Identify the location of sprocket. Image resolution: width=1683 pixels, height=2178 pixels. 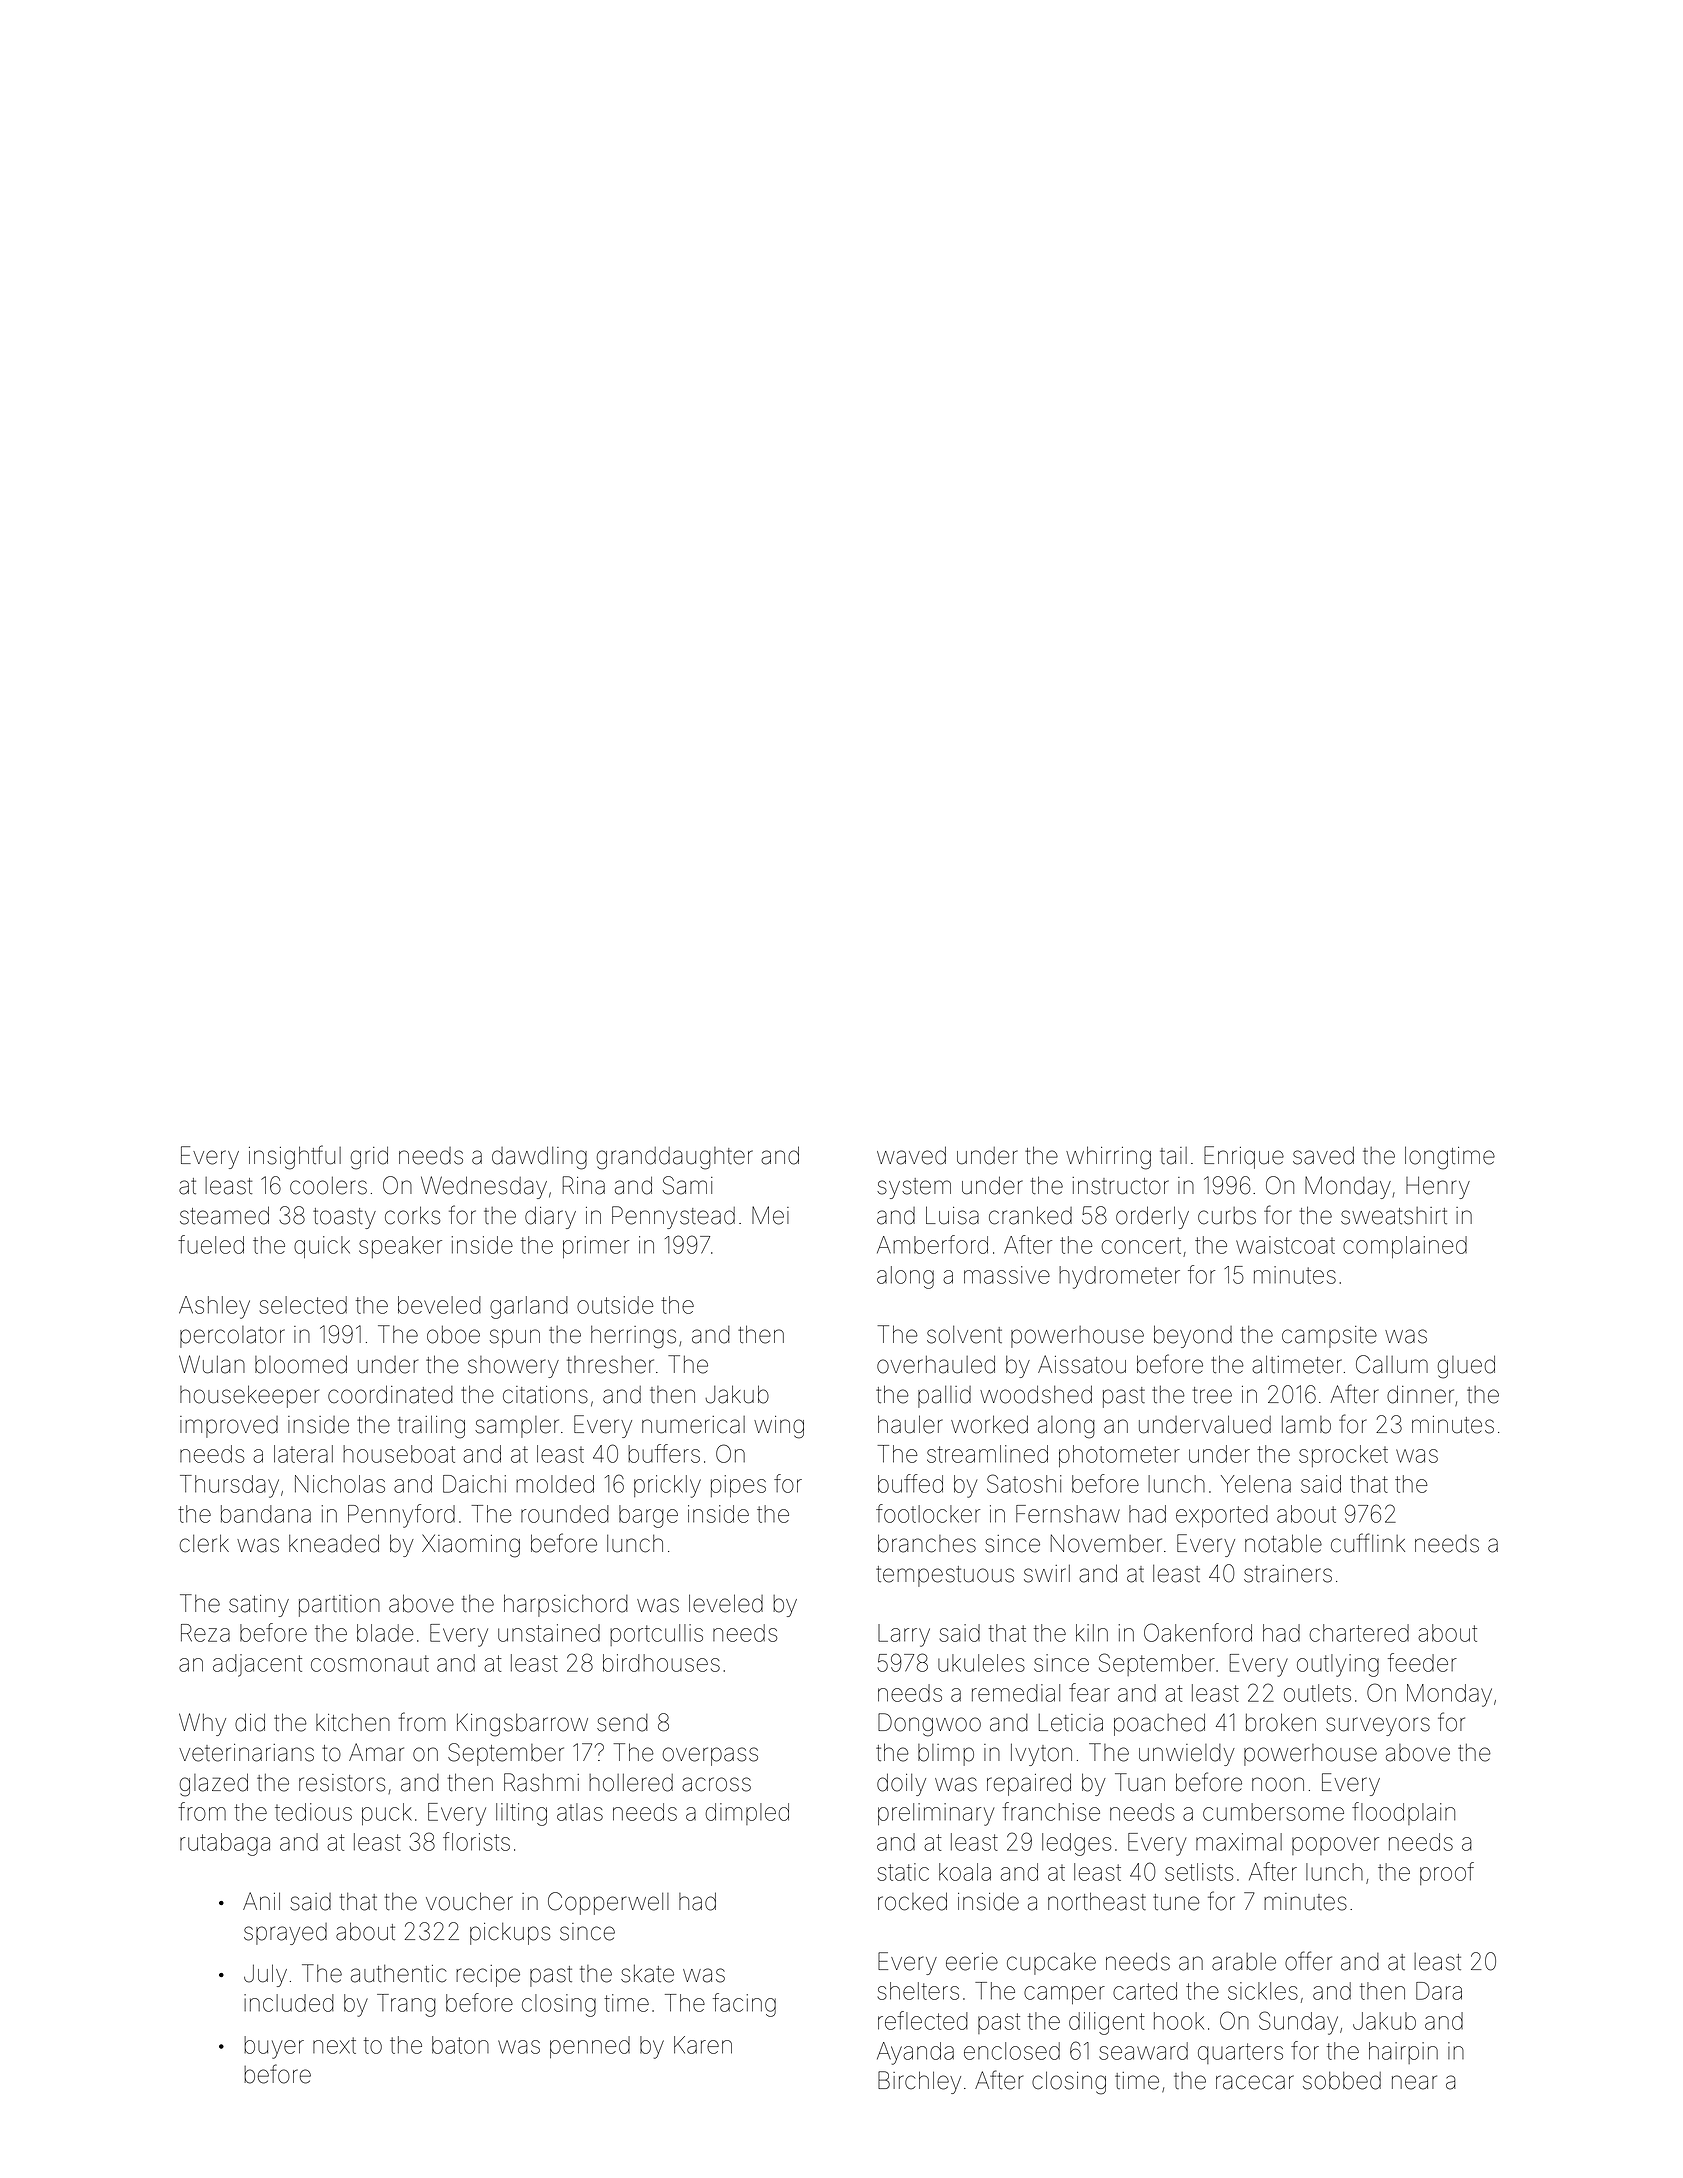
(1343, 1456).
